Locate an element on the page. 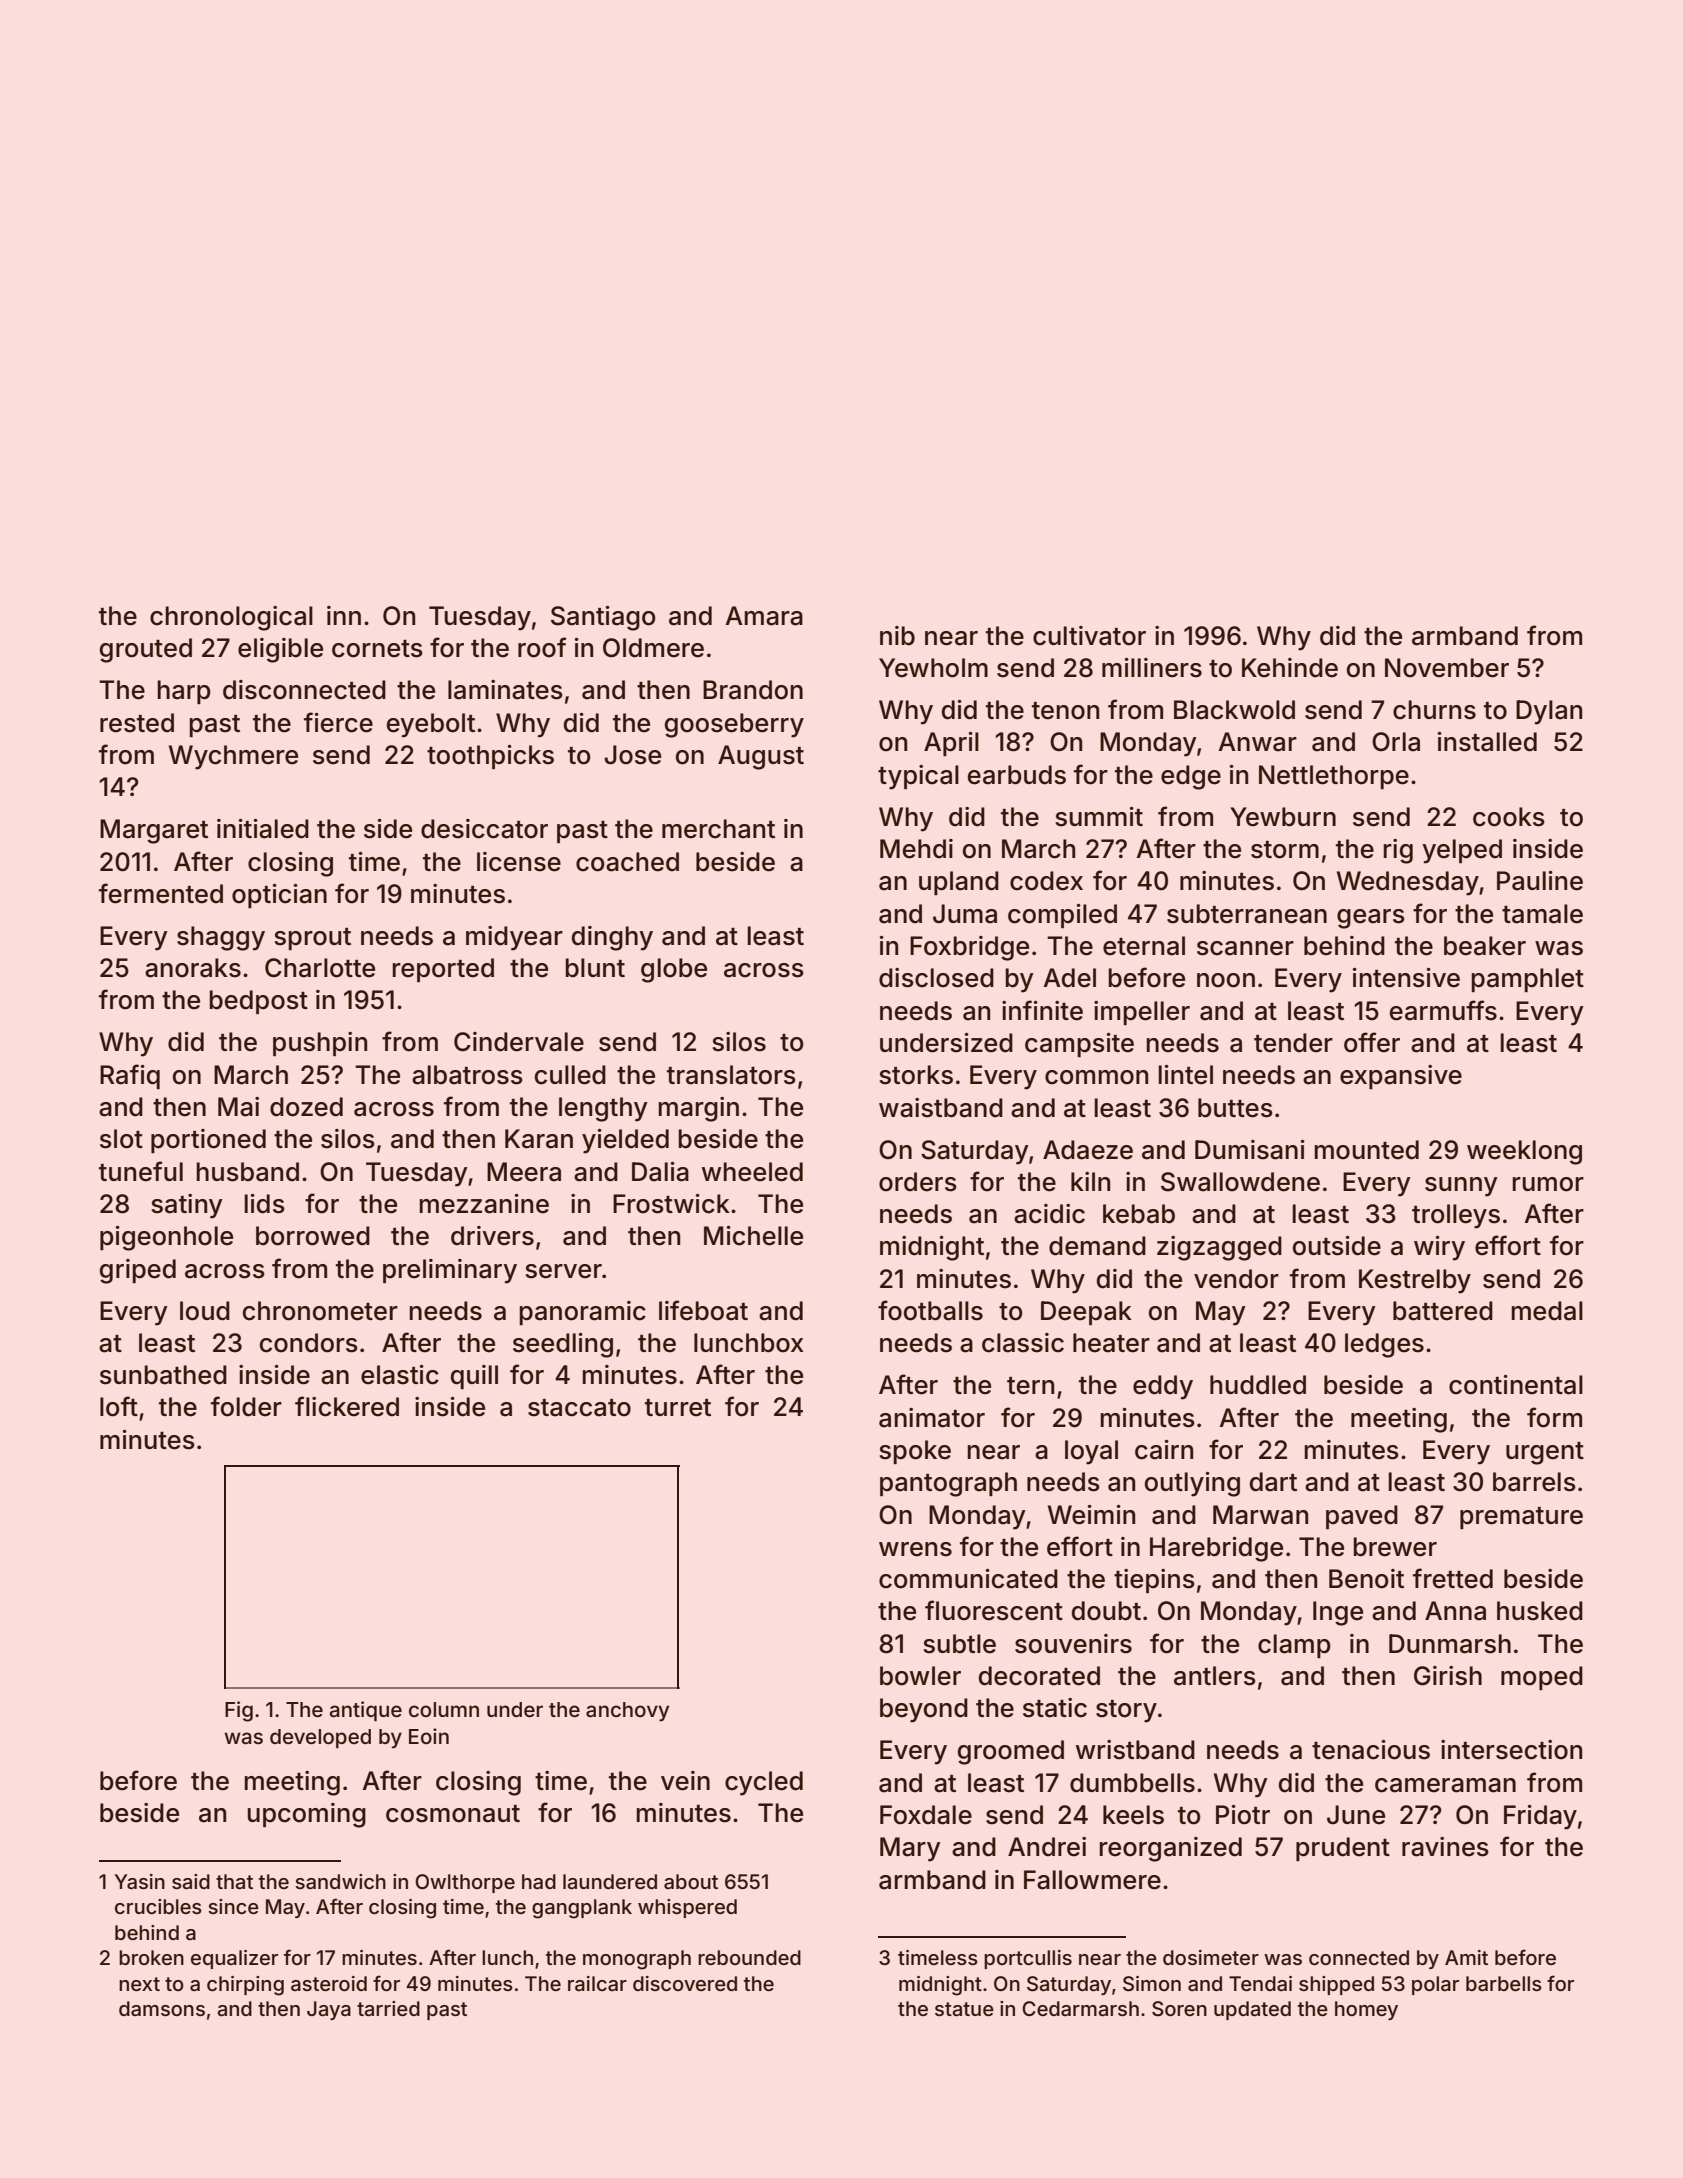  translators is located at coordinates (731, 1075).
